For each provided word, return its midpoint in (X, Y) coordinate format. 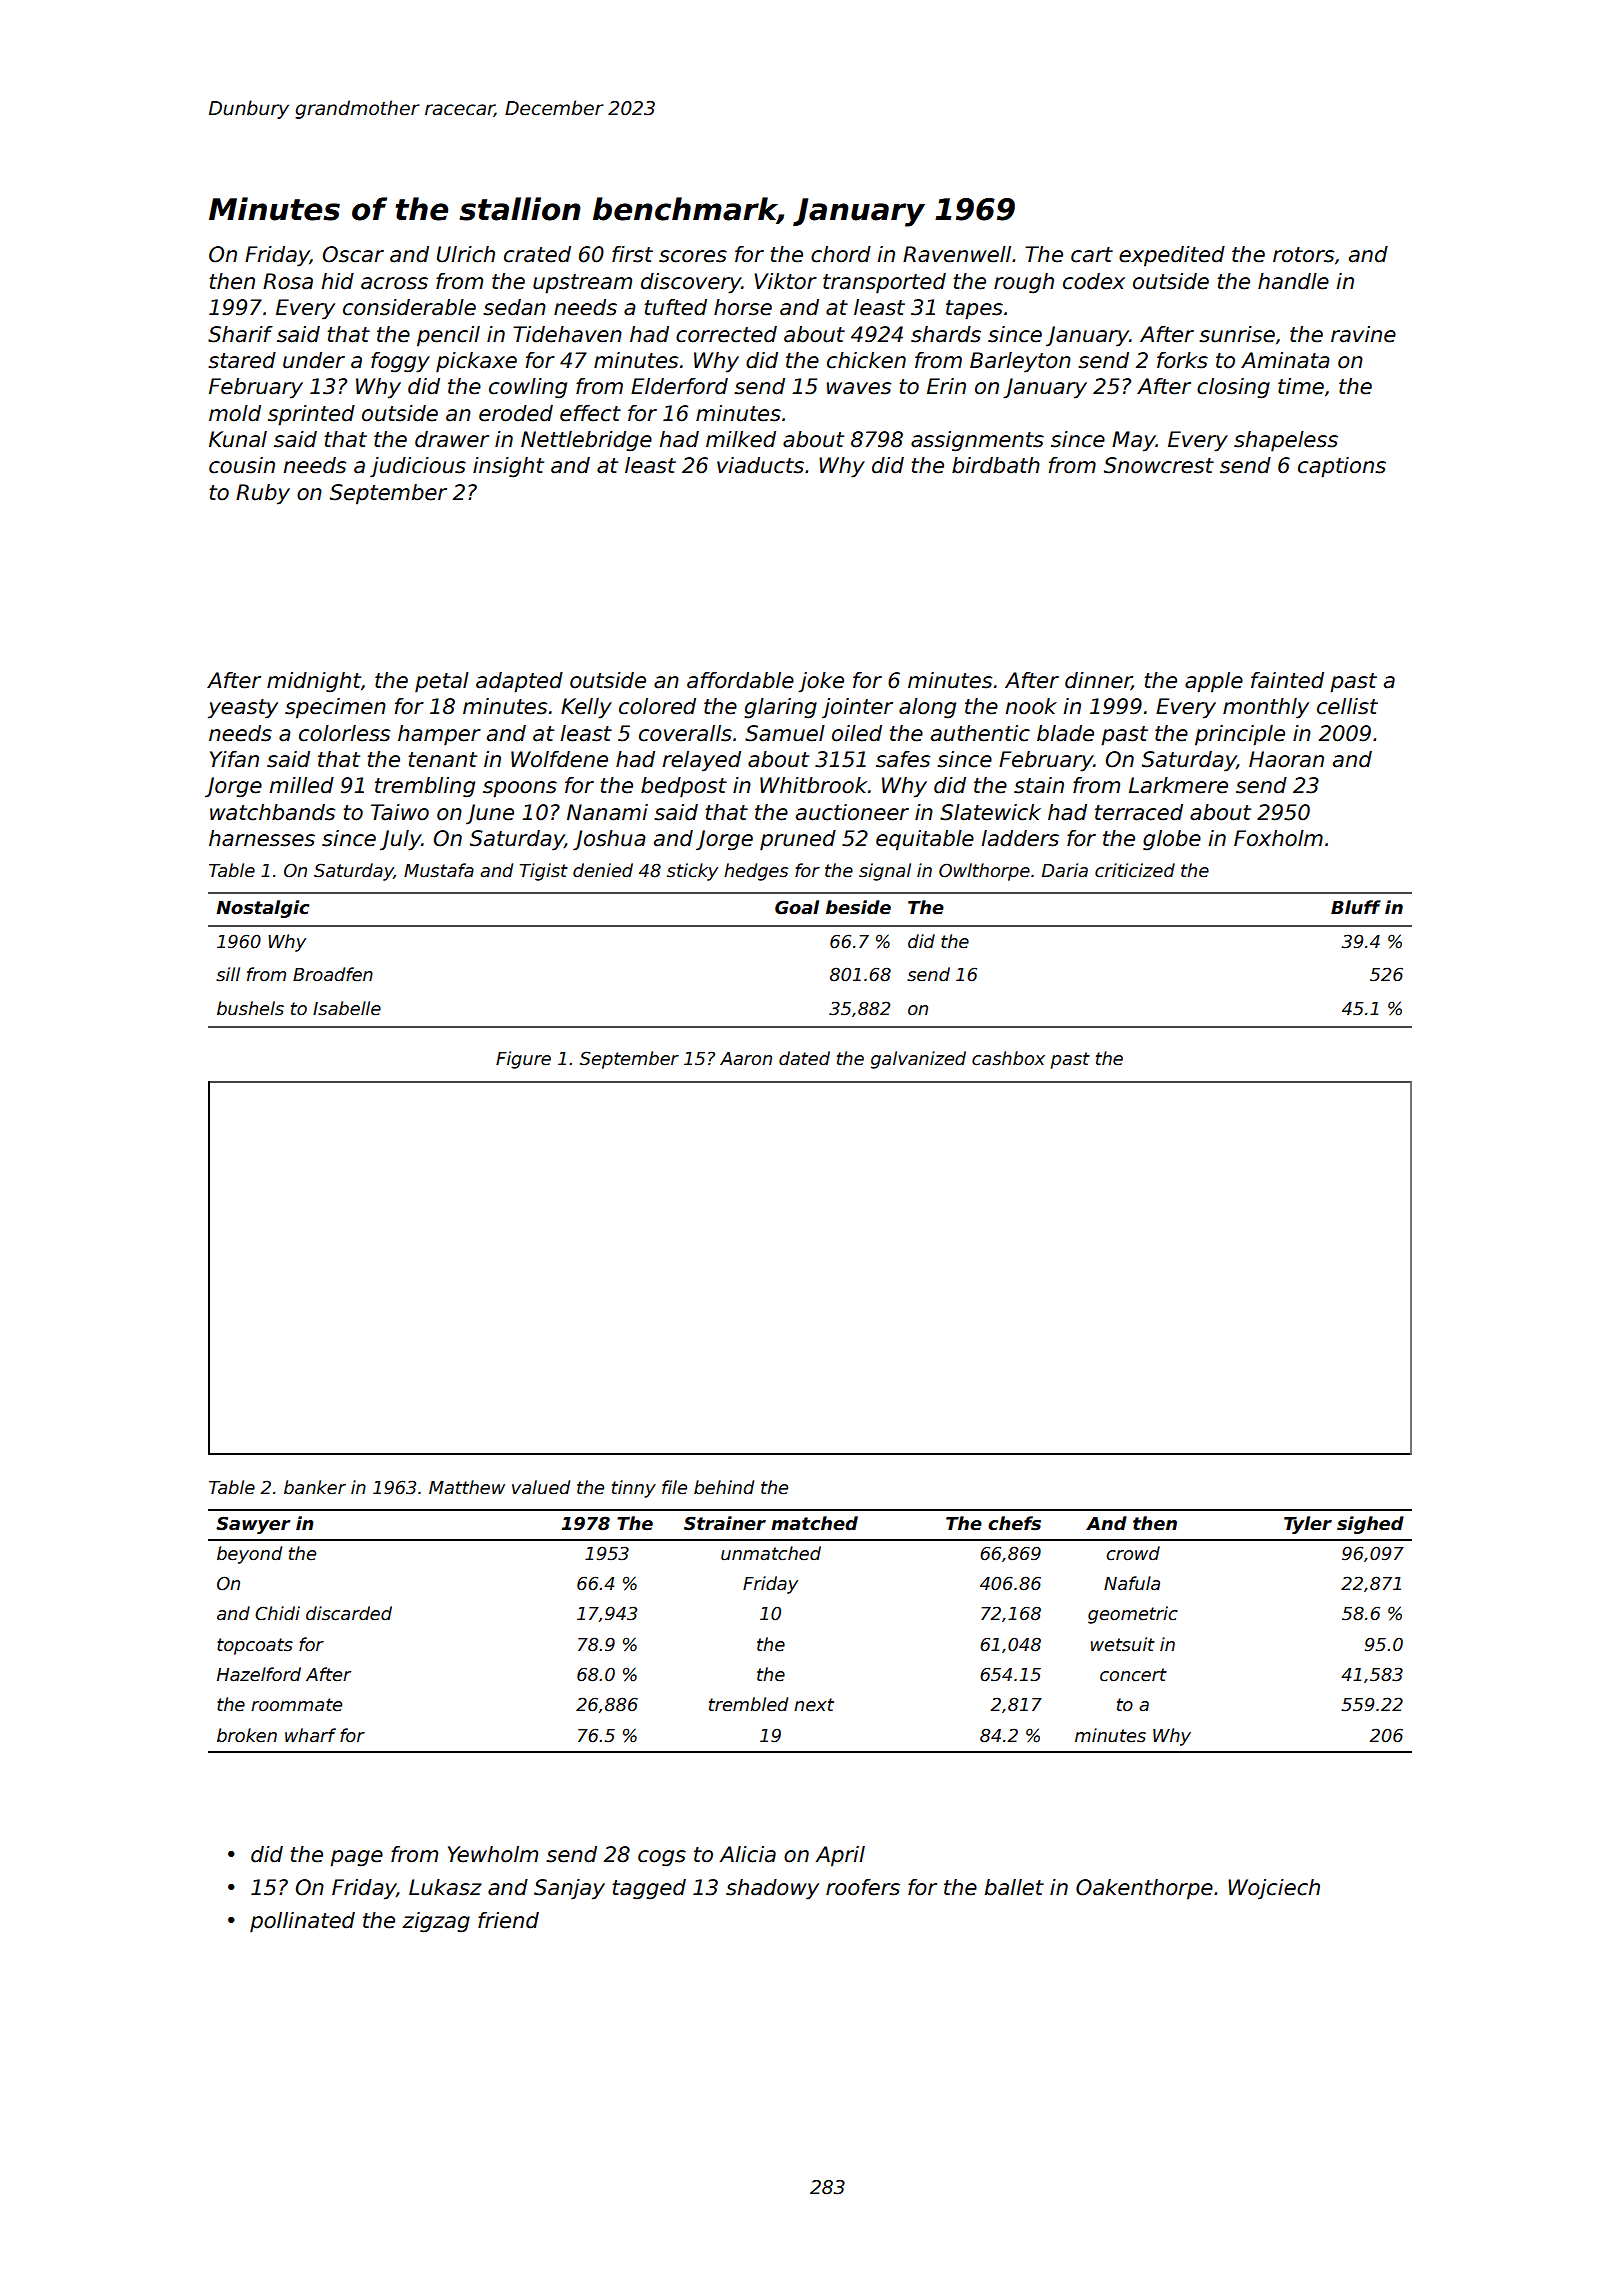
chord (841, 254)
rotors (1303, 255)
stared (242, 360)
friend (508, 1920)
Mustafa (439, 870)
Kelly (586, 708)
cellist (1347, 706)
